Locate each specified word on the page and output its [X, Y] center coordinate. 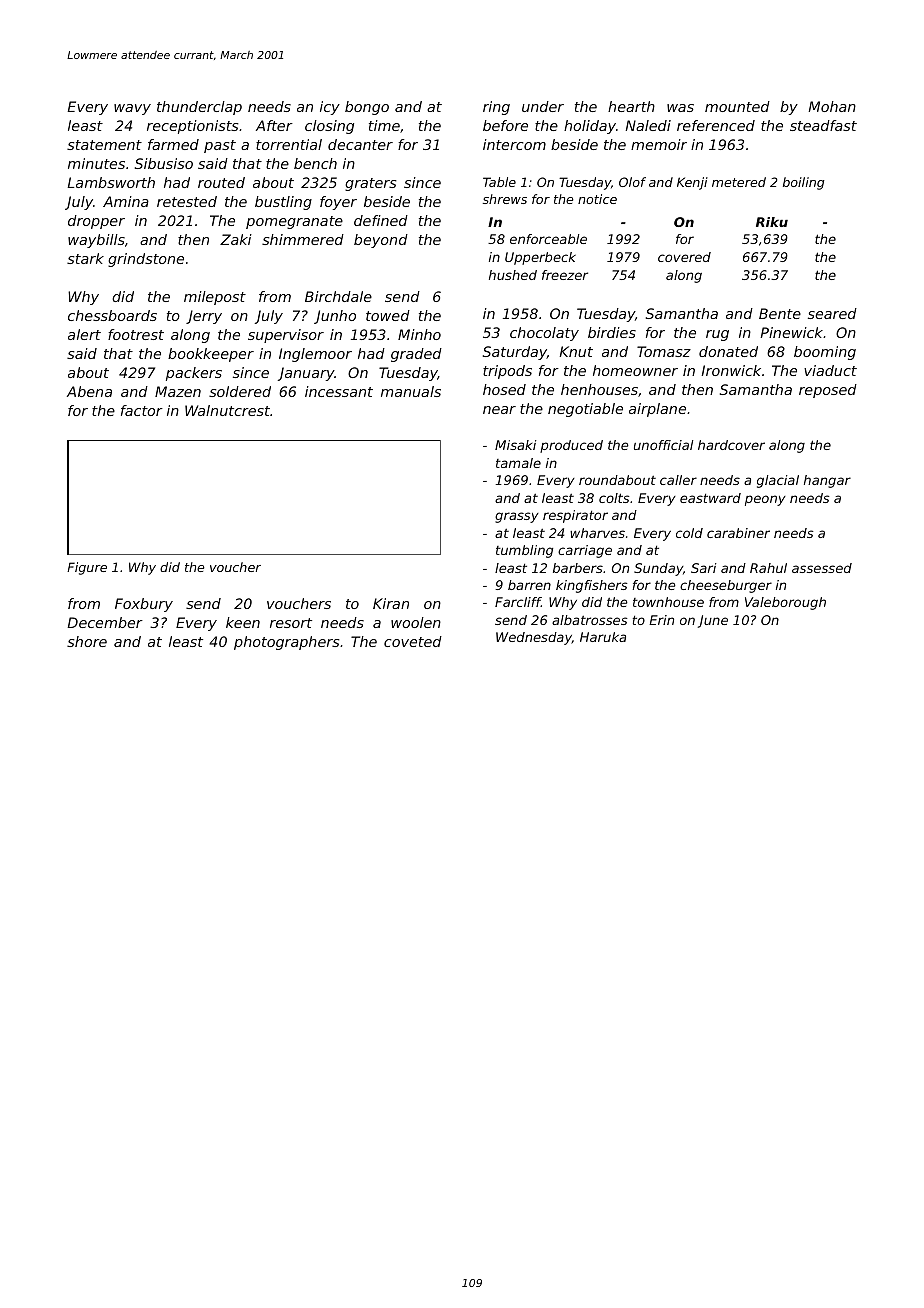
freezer [565, 275]
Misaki [516, 445]
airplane [657, 410]
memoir [659, 144]
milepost [215, 298]
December [105, 622]
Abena [89, 391]
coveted [413, 641]
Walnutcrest [227, 410]
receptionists [193, 127]
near [499, 410]
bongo [367, 108]
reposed [828, 391]
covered [684, 257]
